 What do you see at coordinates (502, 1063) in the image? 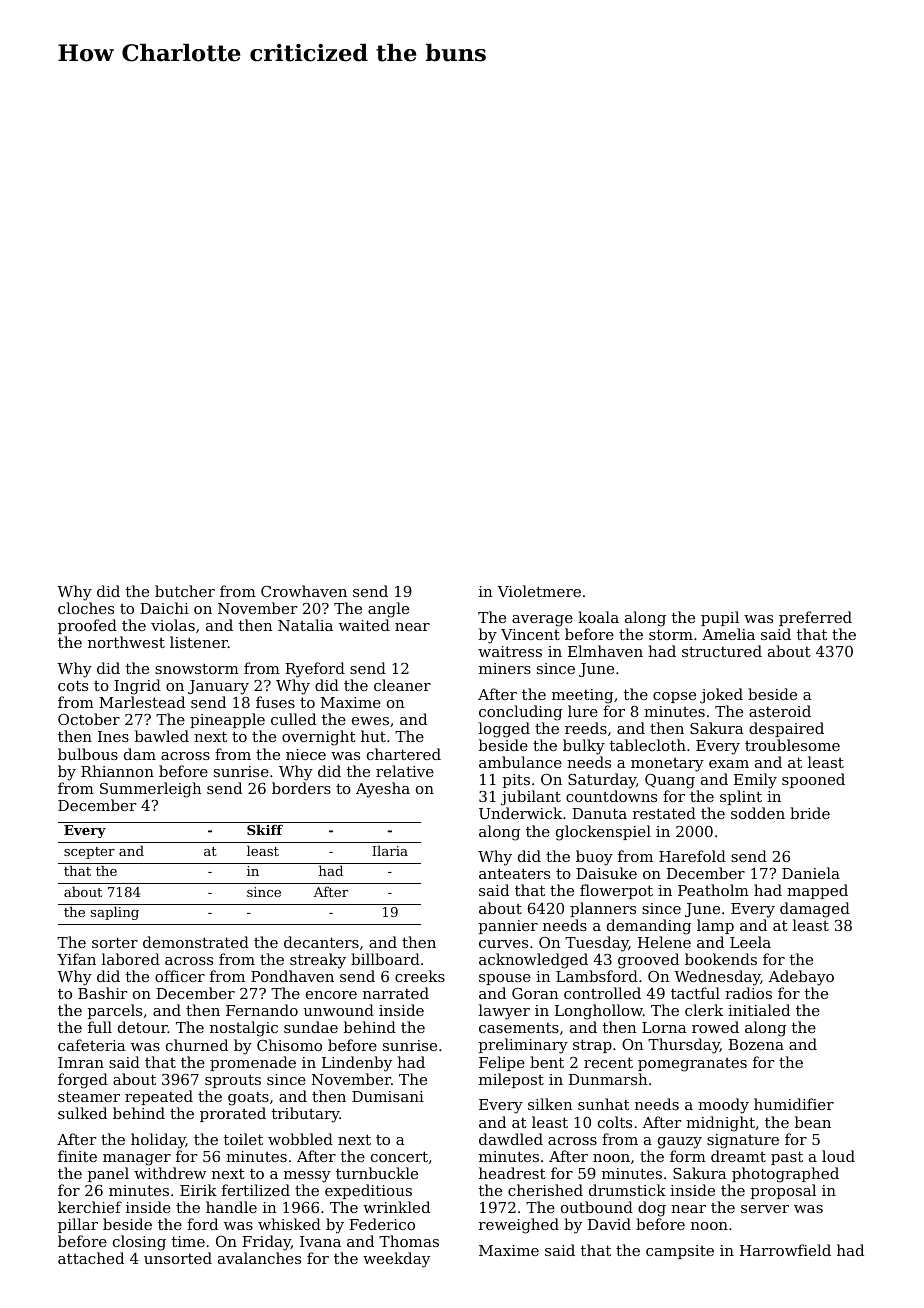
I see `Felipe` at bounding box center [502, 1063].
